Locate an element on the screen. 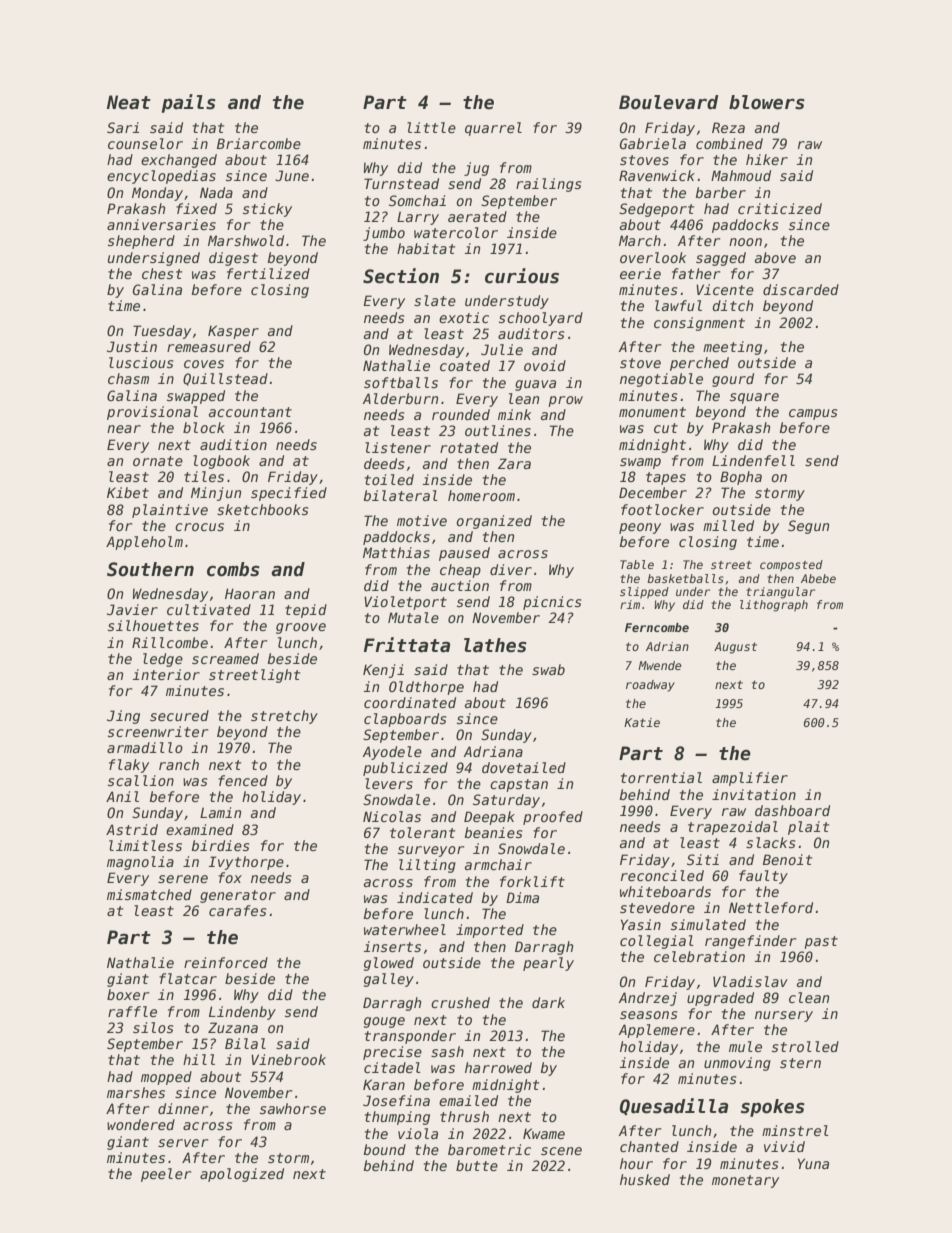  coves is located at coordinates (204, 364).
